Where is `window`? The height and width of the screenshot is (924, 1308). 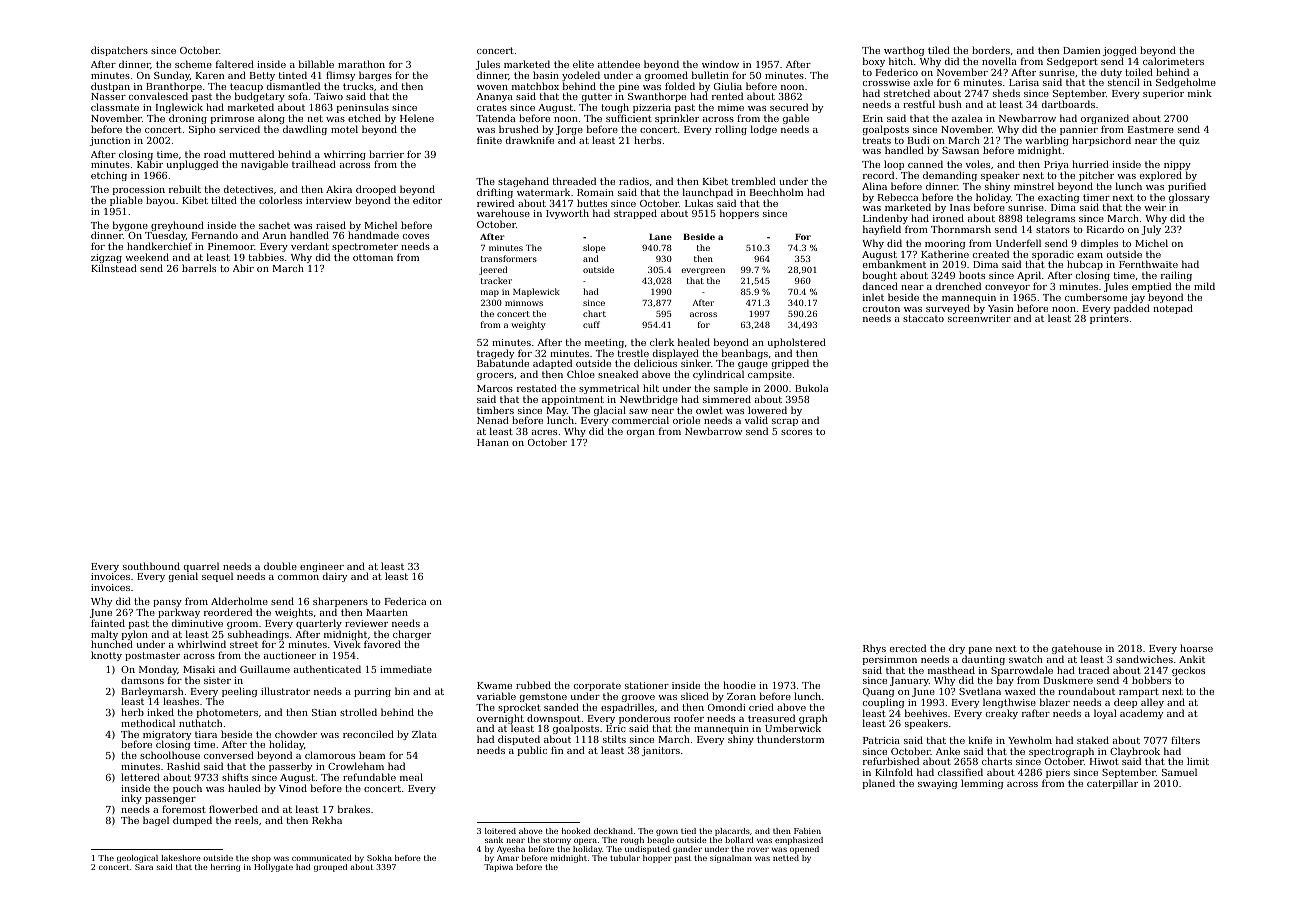
window is located at coordinates (720, 64).
